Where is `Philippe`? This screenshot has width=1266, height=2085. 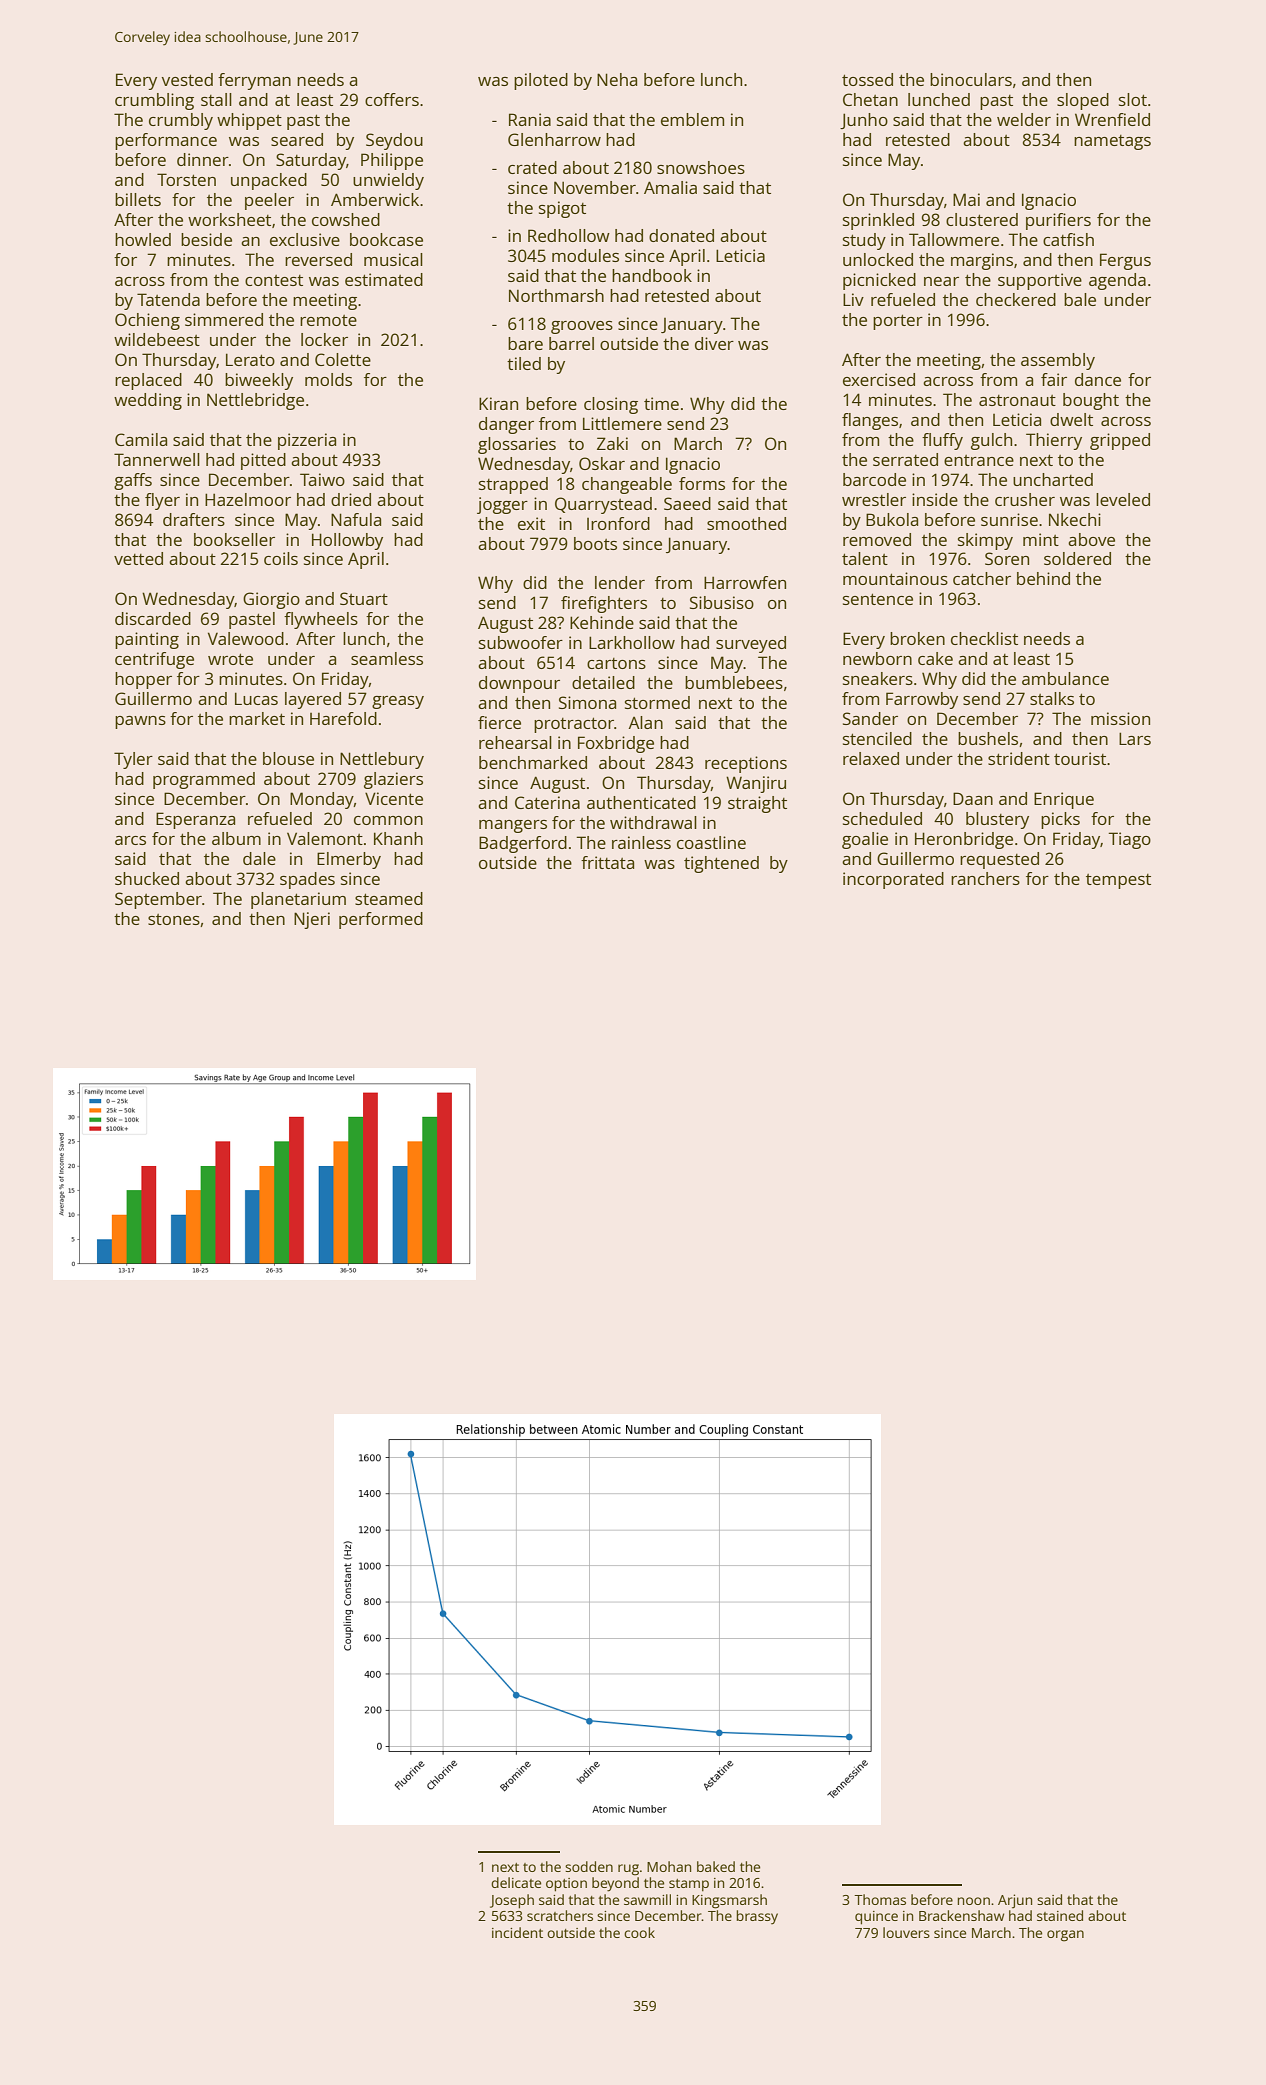 Philippe is located at coordinates (392, 161).
